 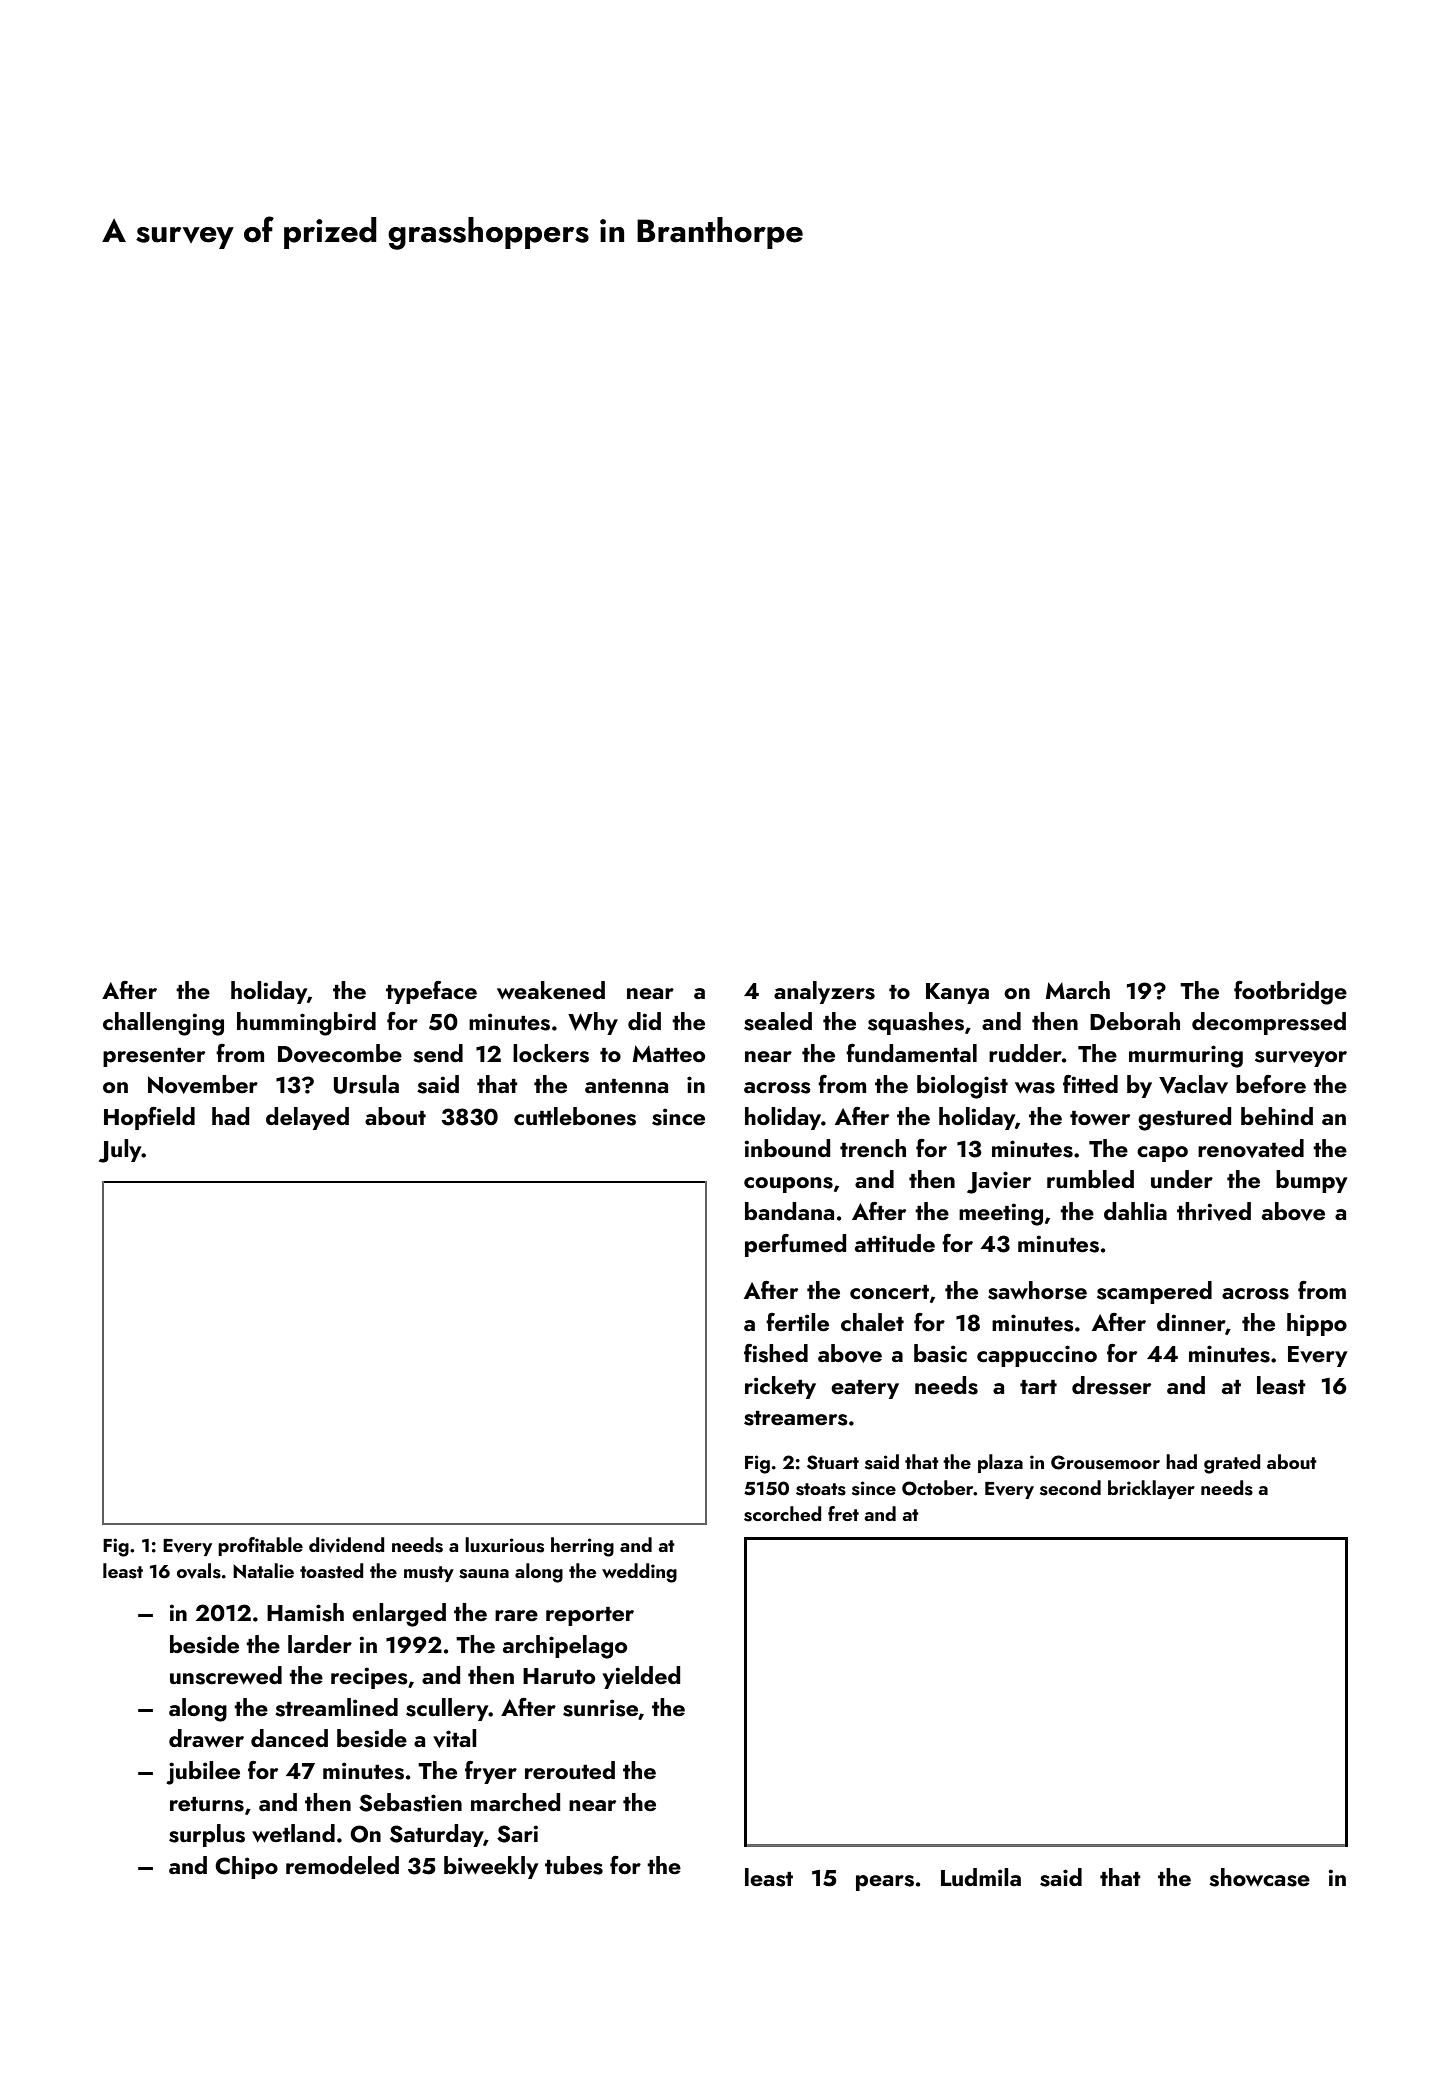 What do you see at coordinates (1311, 1181) in the screenshot?
I see `bumpy` at bounding box center [1311, 1181].
